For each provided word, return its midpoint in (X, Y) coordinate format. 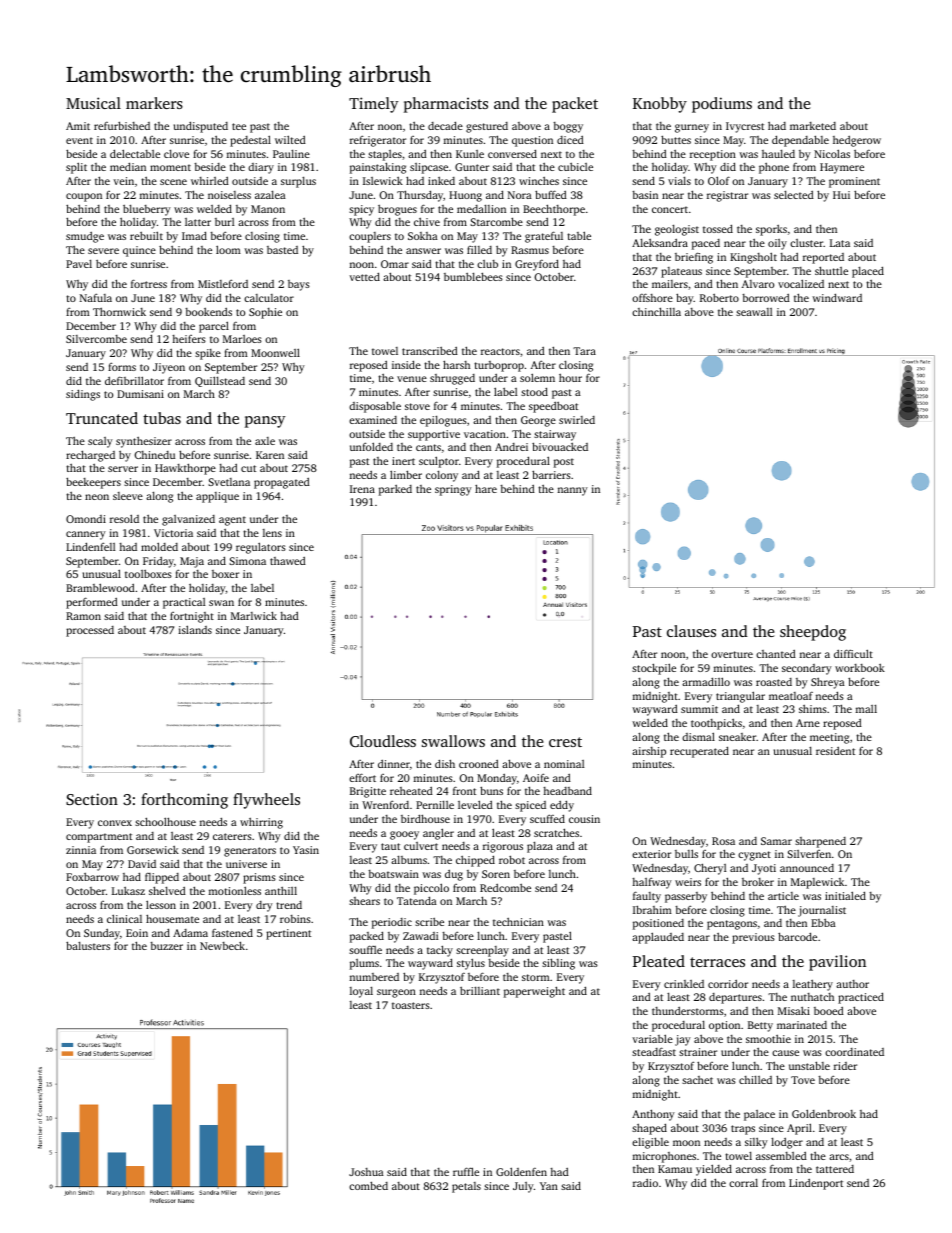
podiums (722, 105)
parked (395, 490)
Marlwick (254, 615)
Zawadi (420, 936)
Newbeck (222, 945)
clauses (691, 631)
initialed (845, 895)
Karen (270, 455)
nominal (564, 764)
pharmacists (446, 105)
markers (154, 103)
